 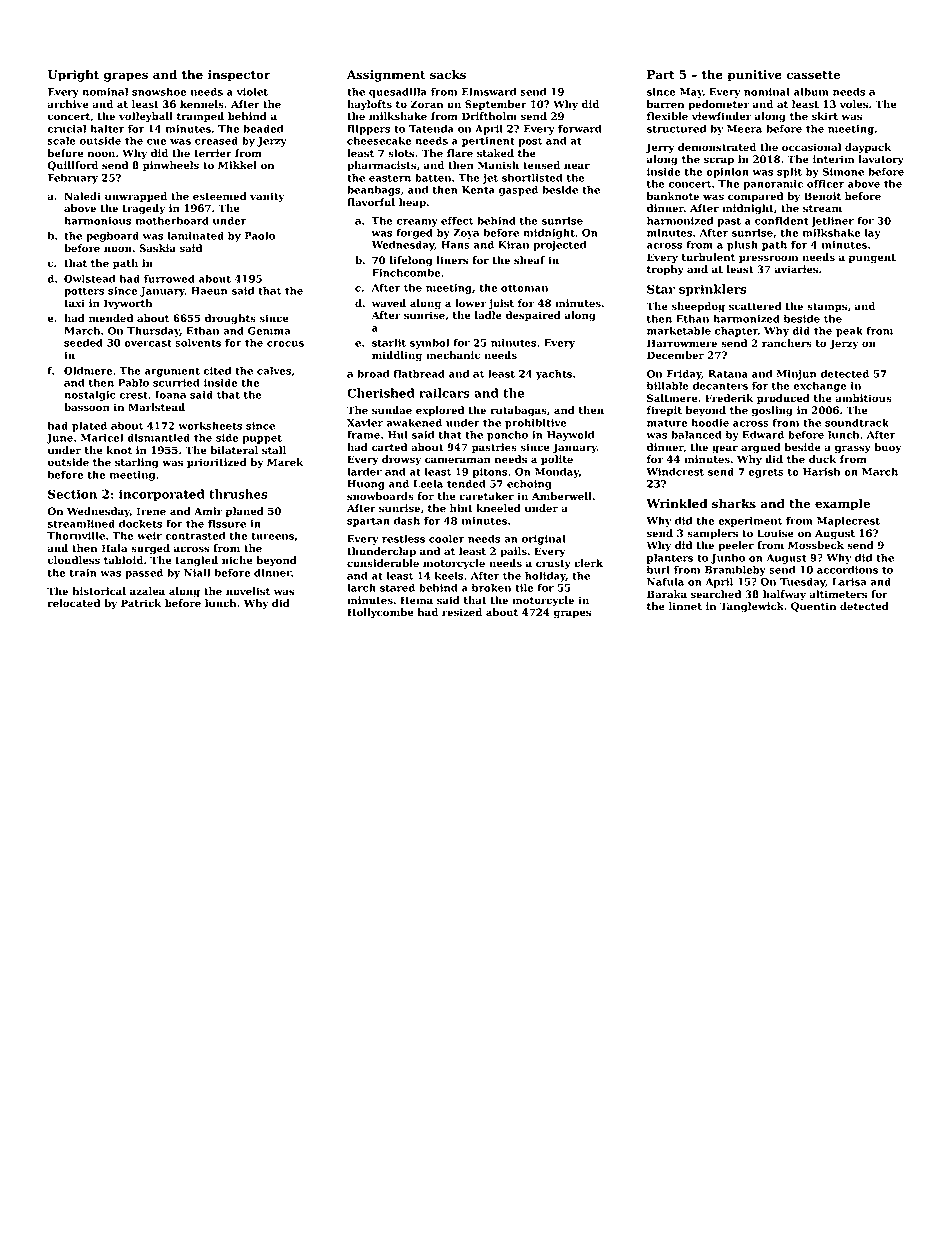 I want to click on cassette, so click(x=813, y=75).
